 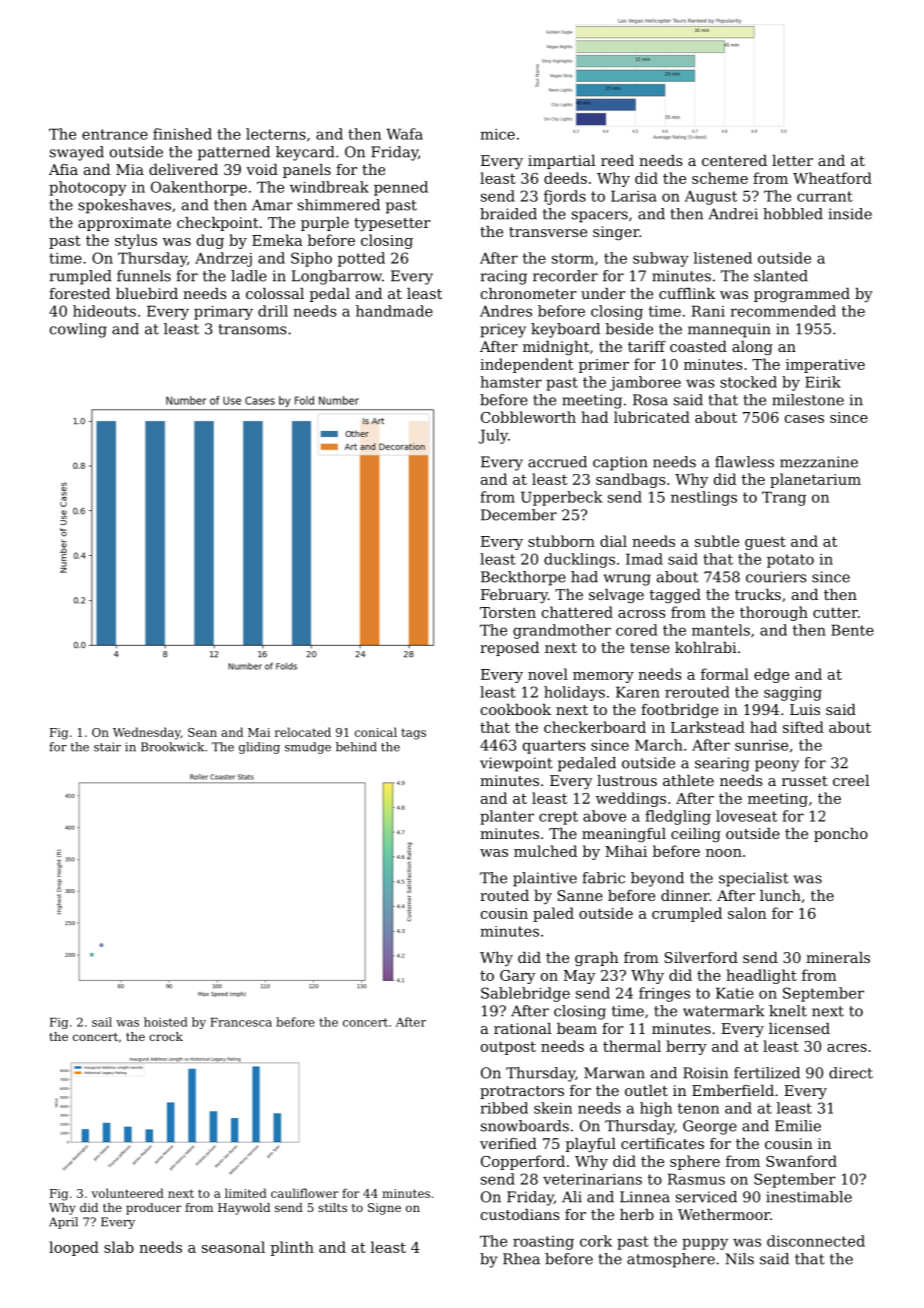 What do you see at coordinates (223, 259) in the image?
I see `Andrzej` at bounding box center [223, 259].
